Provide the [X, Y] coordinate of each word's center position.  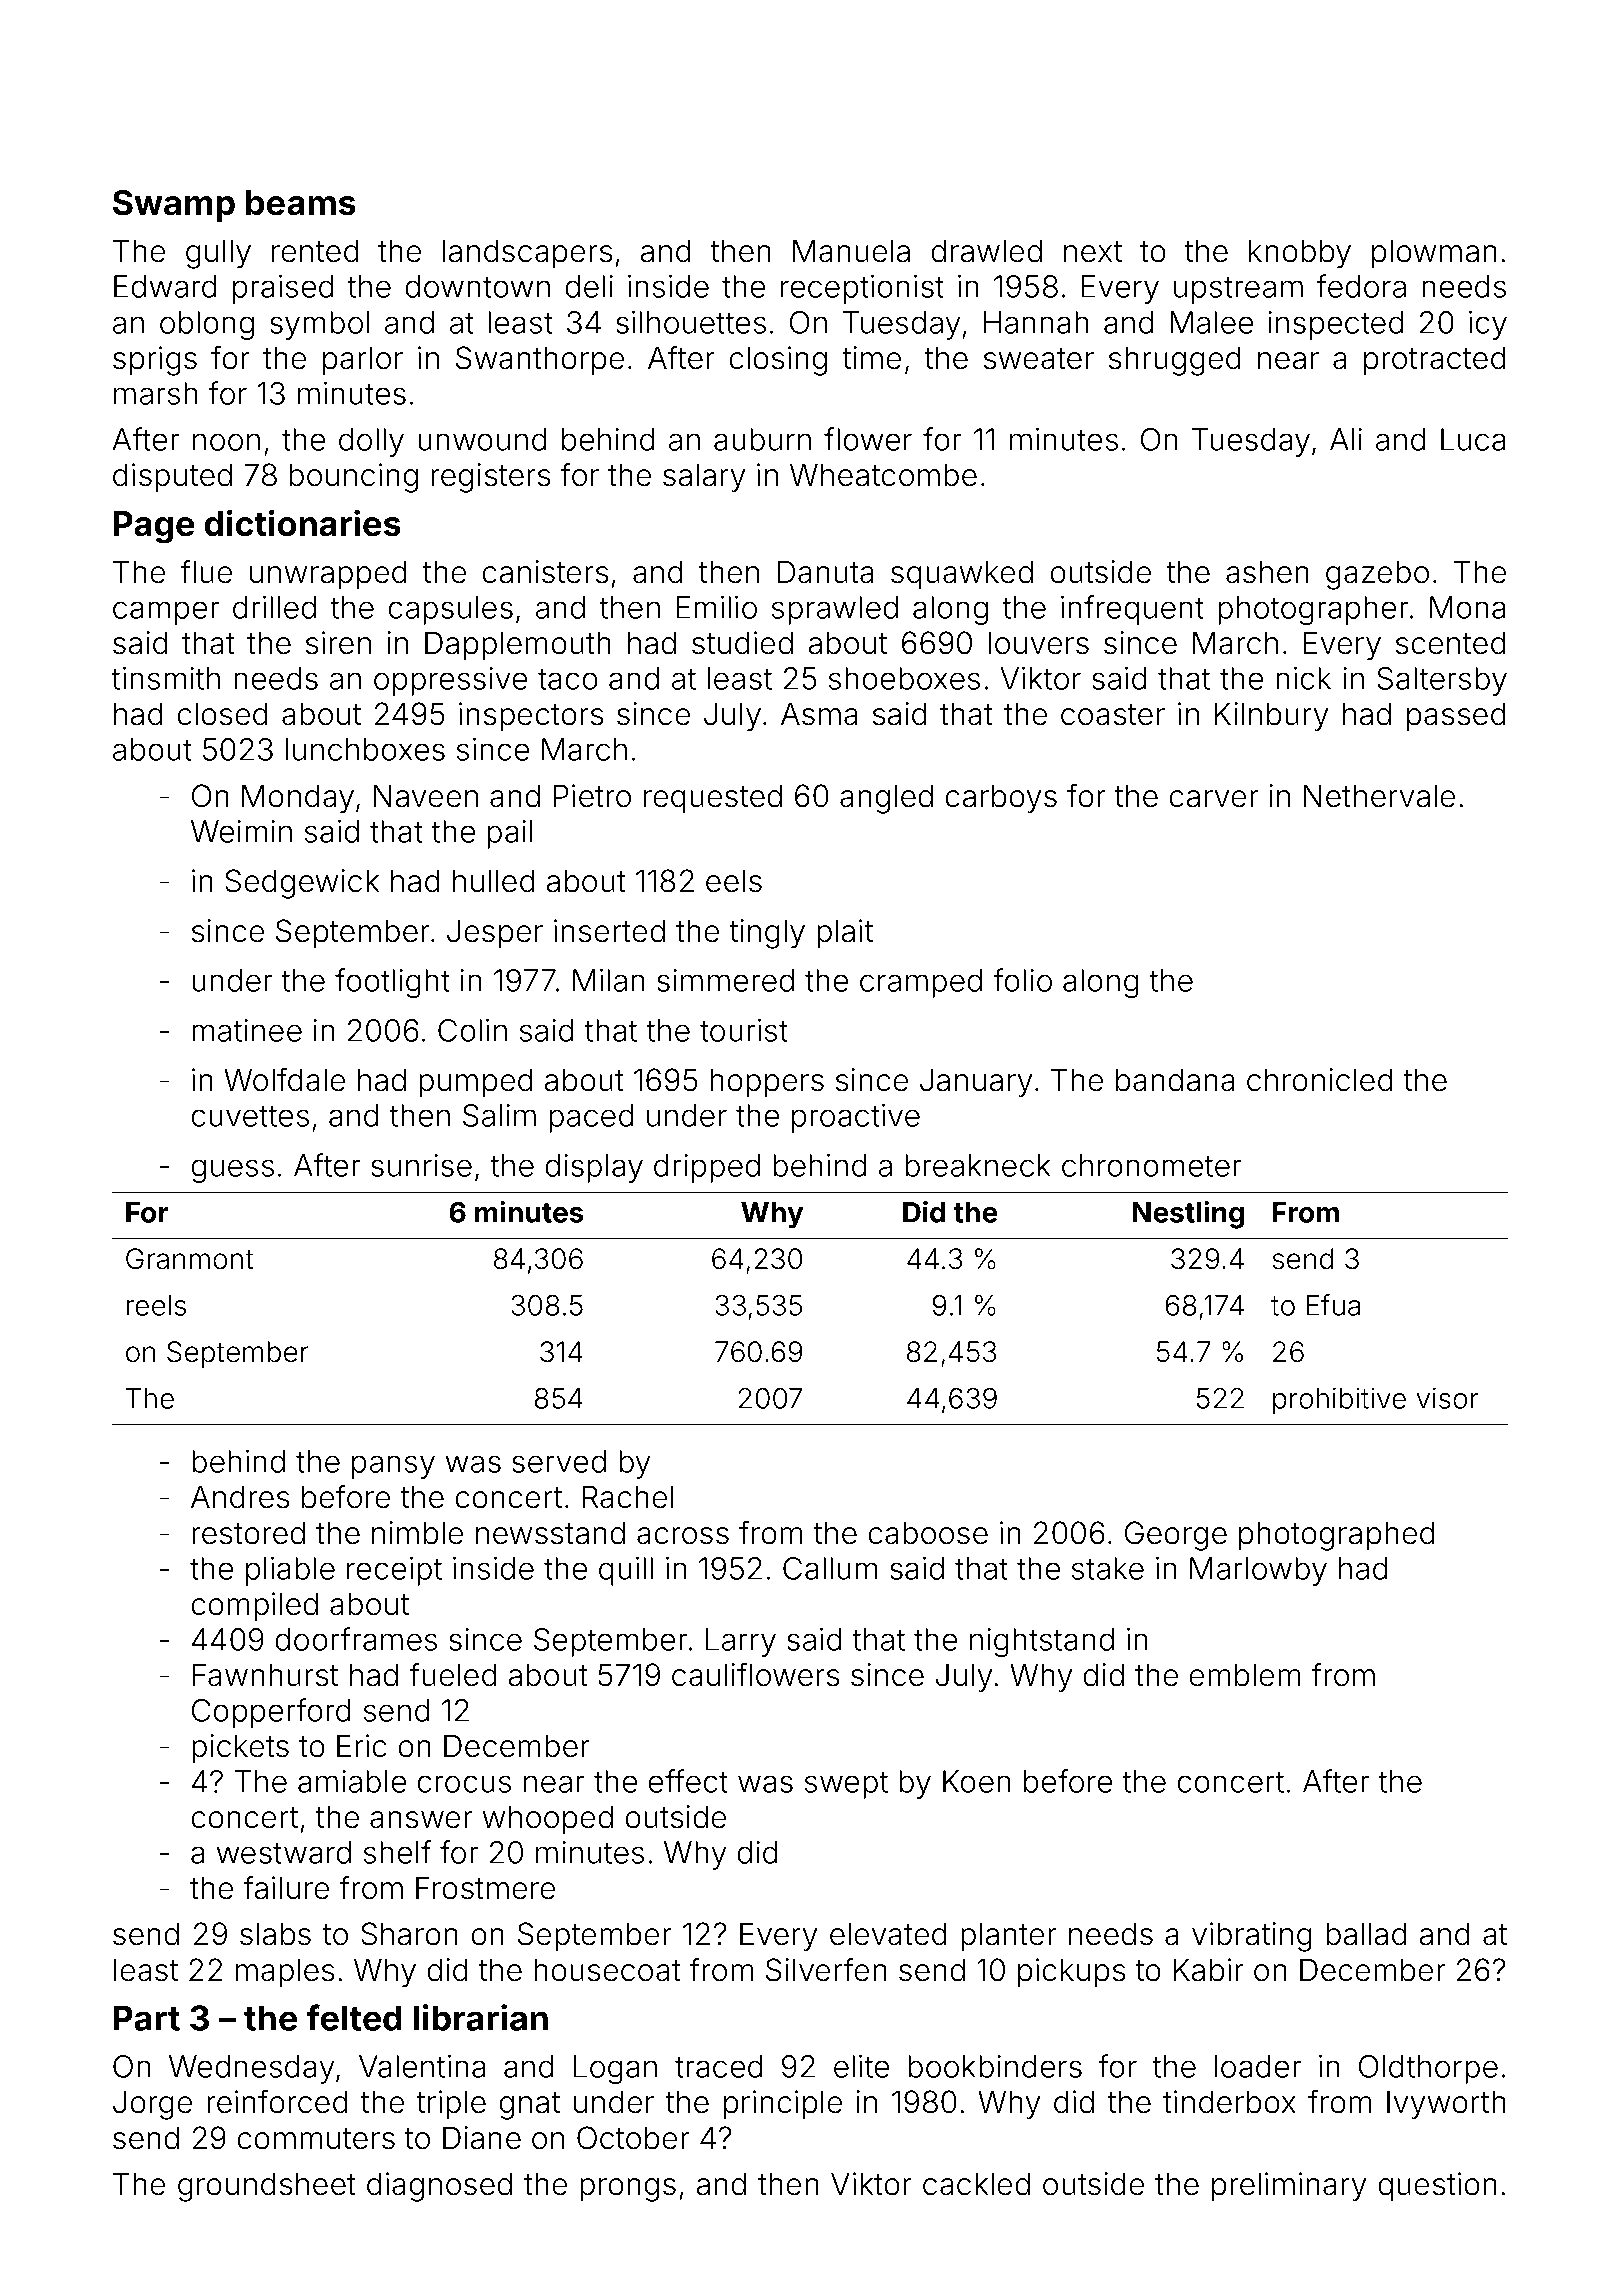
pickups [1071, 1973]
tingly [767, 934]
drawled [986, 251]
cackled [976, 2184]
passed [1456, 717]
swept [846, 1785]
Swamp [174, 205]
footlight [392, 983]
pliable [290, 1571]
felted [354, 2017]
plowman [1434, 254]
